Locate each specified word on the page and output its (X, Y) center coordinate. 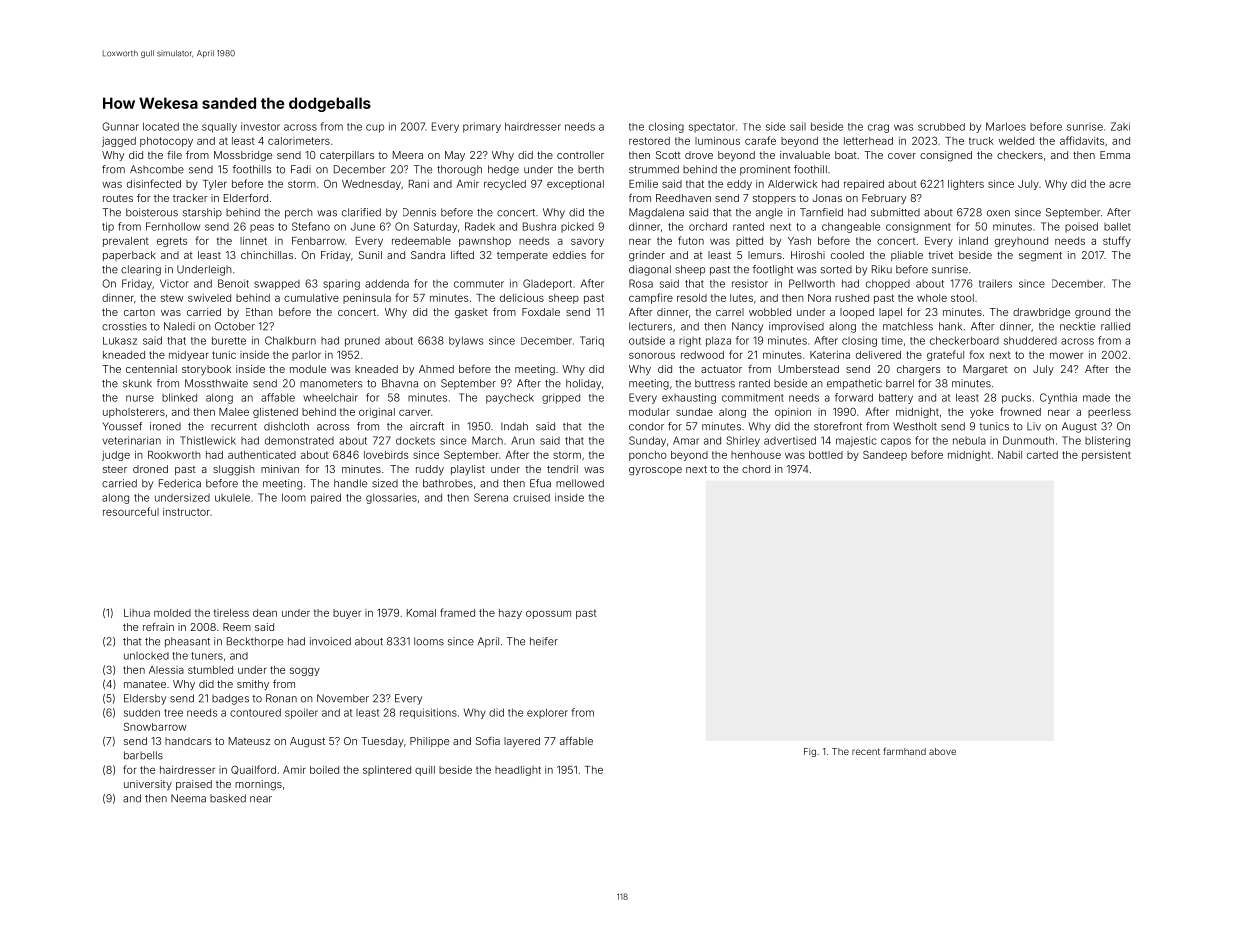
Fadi (301, 169)
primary (482, 127)
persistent (1106, 456)
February (884, 199)
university (148, 785)
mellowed (580, 483)
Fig (810, 752)
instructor (186, 512)
